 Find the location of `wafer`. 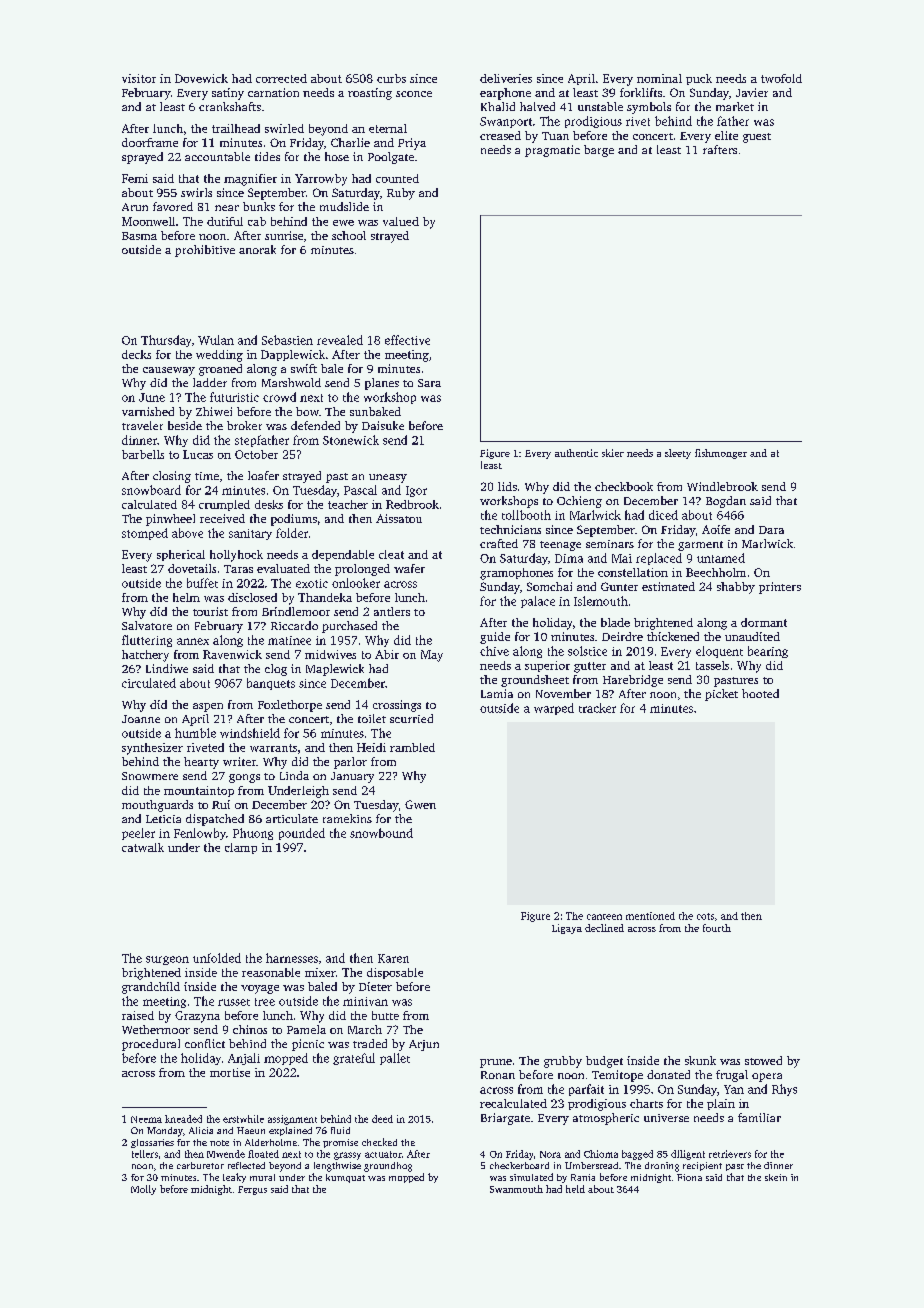

wafer is located at coordinates (409, 568).
